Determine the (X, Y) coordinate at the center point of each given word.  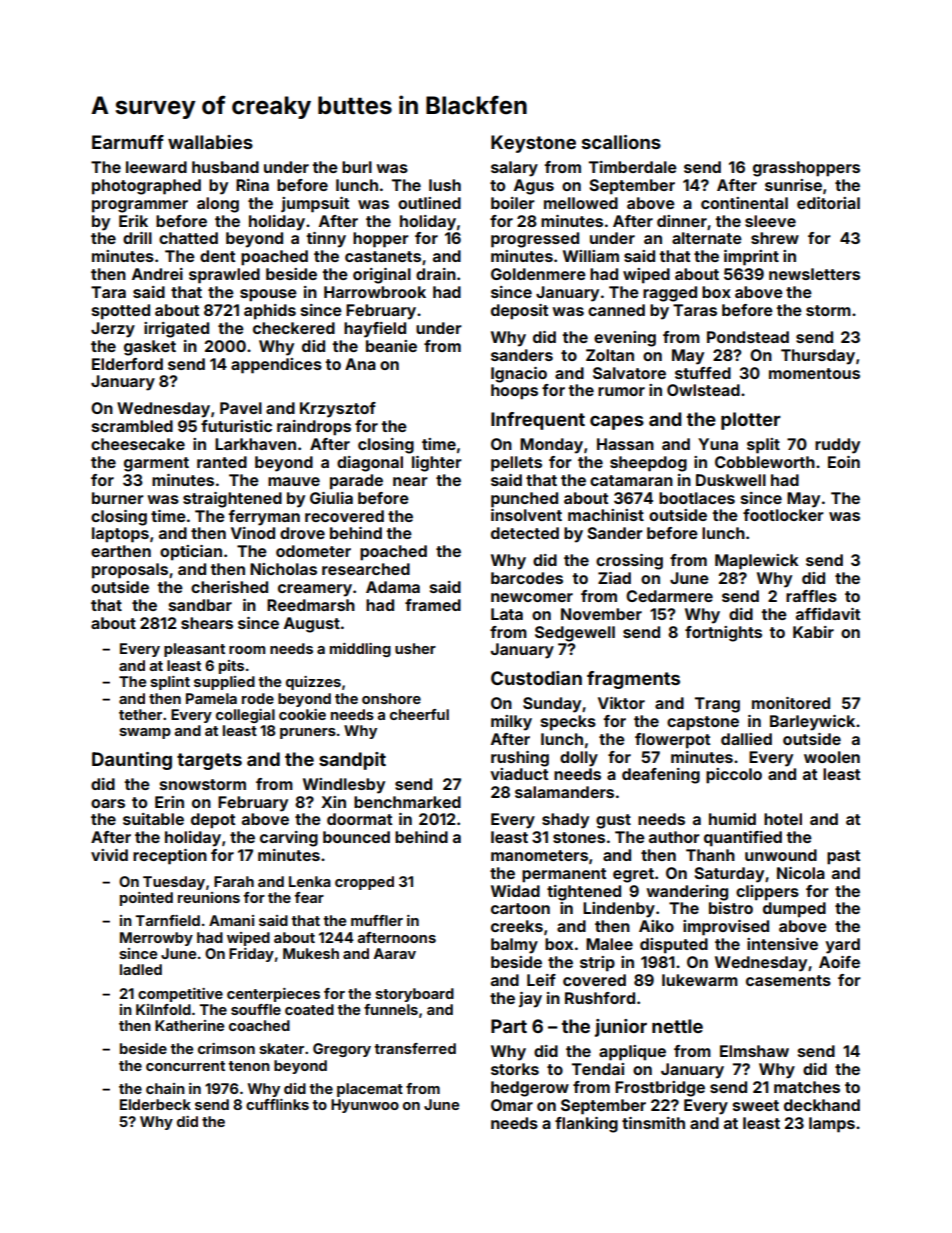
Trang (717, 705)
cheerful (419, 714)
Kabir (813, 632)
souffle (256, 1009)
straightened (232, 500)
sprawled (224, 276)
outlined (429, 203)
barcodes (527, 578)
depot (213, 821)
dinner (682, 221)
